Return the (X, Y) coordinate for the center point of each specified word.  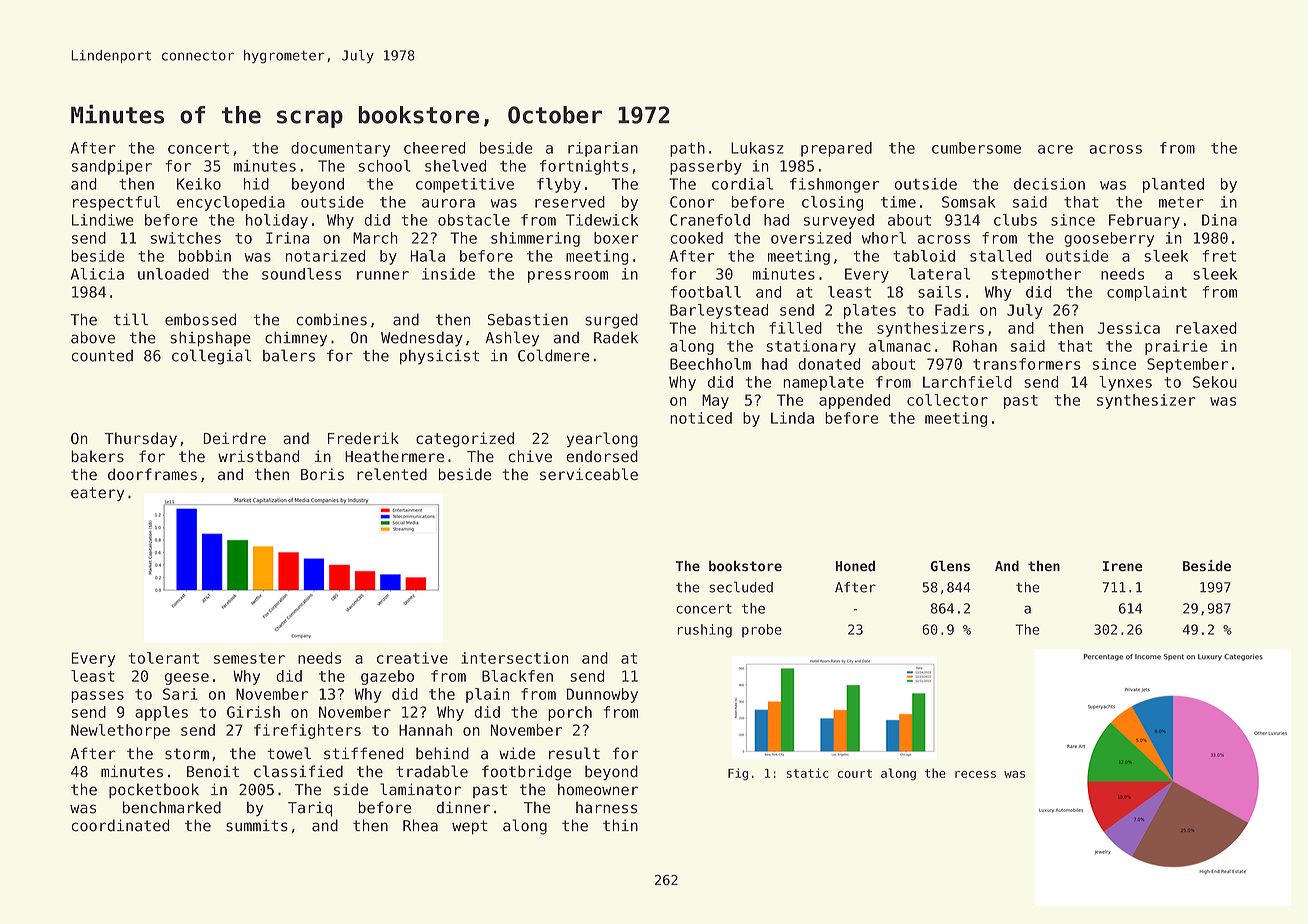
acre (1055, 149)
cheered (434, 148)
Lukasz (757, 148)
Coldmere (553, 355)
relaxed (1206, 328)
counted (102, 356)
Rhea (420, 825)
